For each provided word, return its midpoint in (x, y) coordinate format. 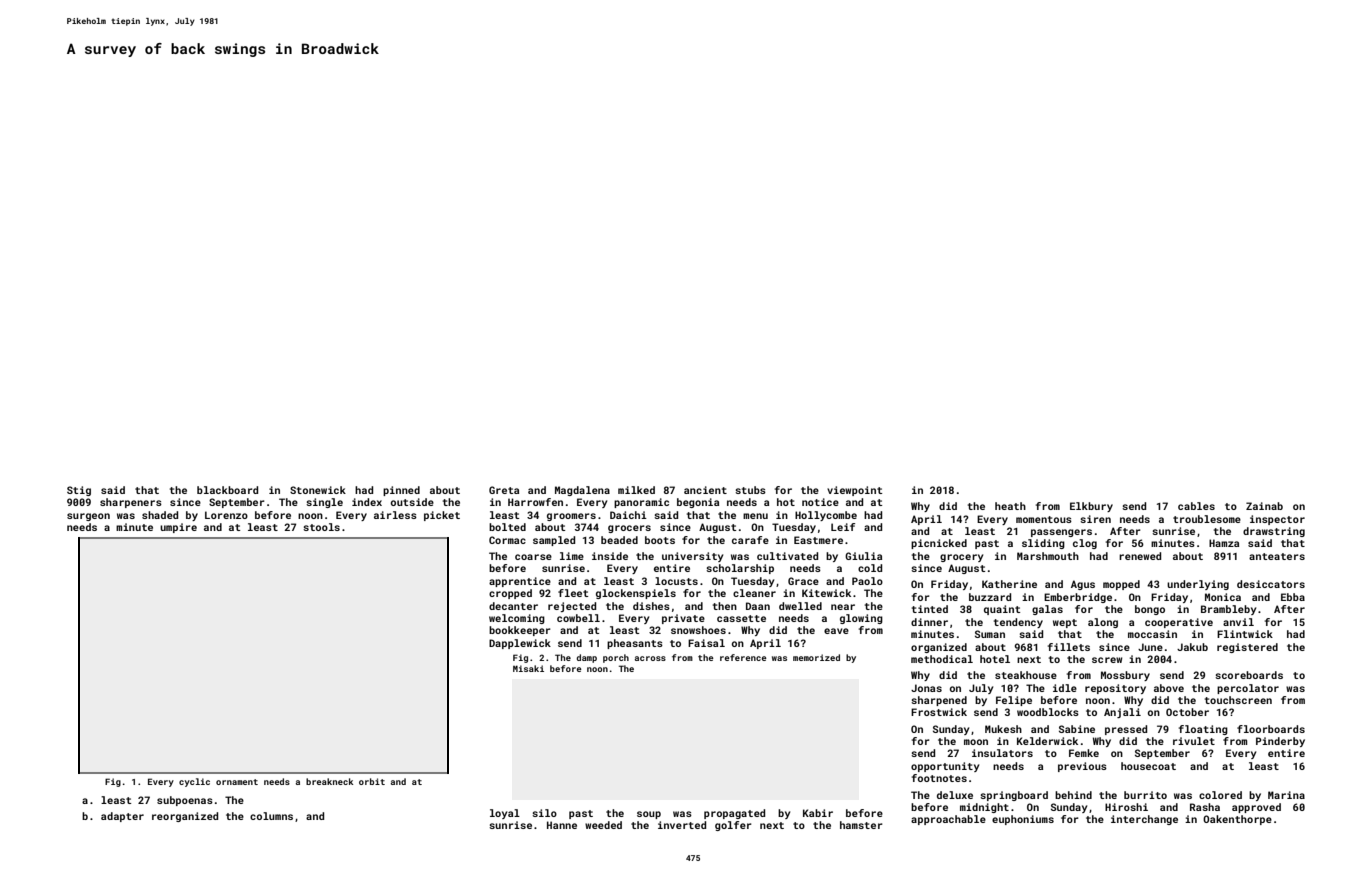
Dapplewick (520, 644)
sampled (554, 541)
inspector (1277, 520)
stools (321, 527)
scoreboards (1249, 675)
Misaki (528, 668)
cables (1196, 506)
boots (660, 540)
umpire (178, 528)
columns (271, 816)
